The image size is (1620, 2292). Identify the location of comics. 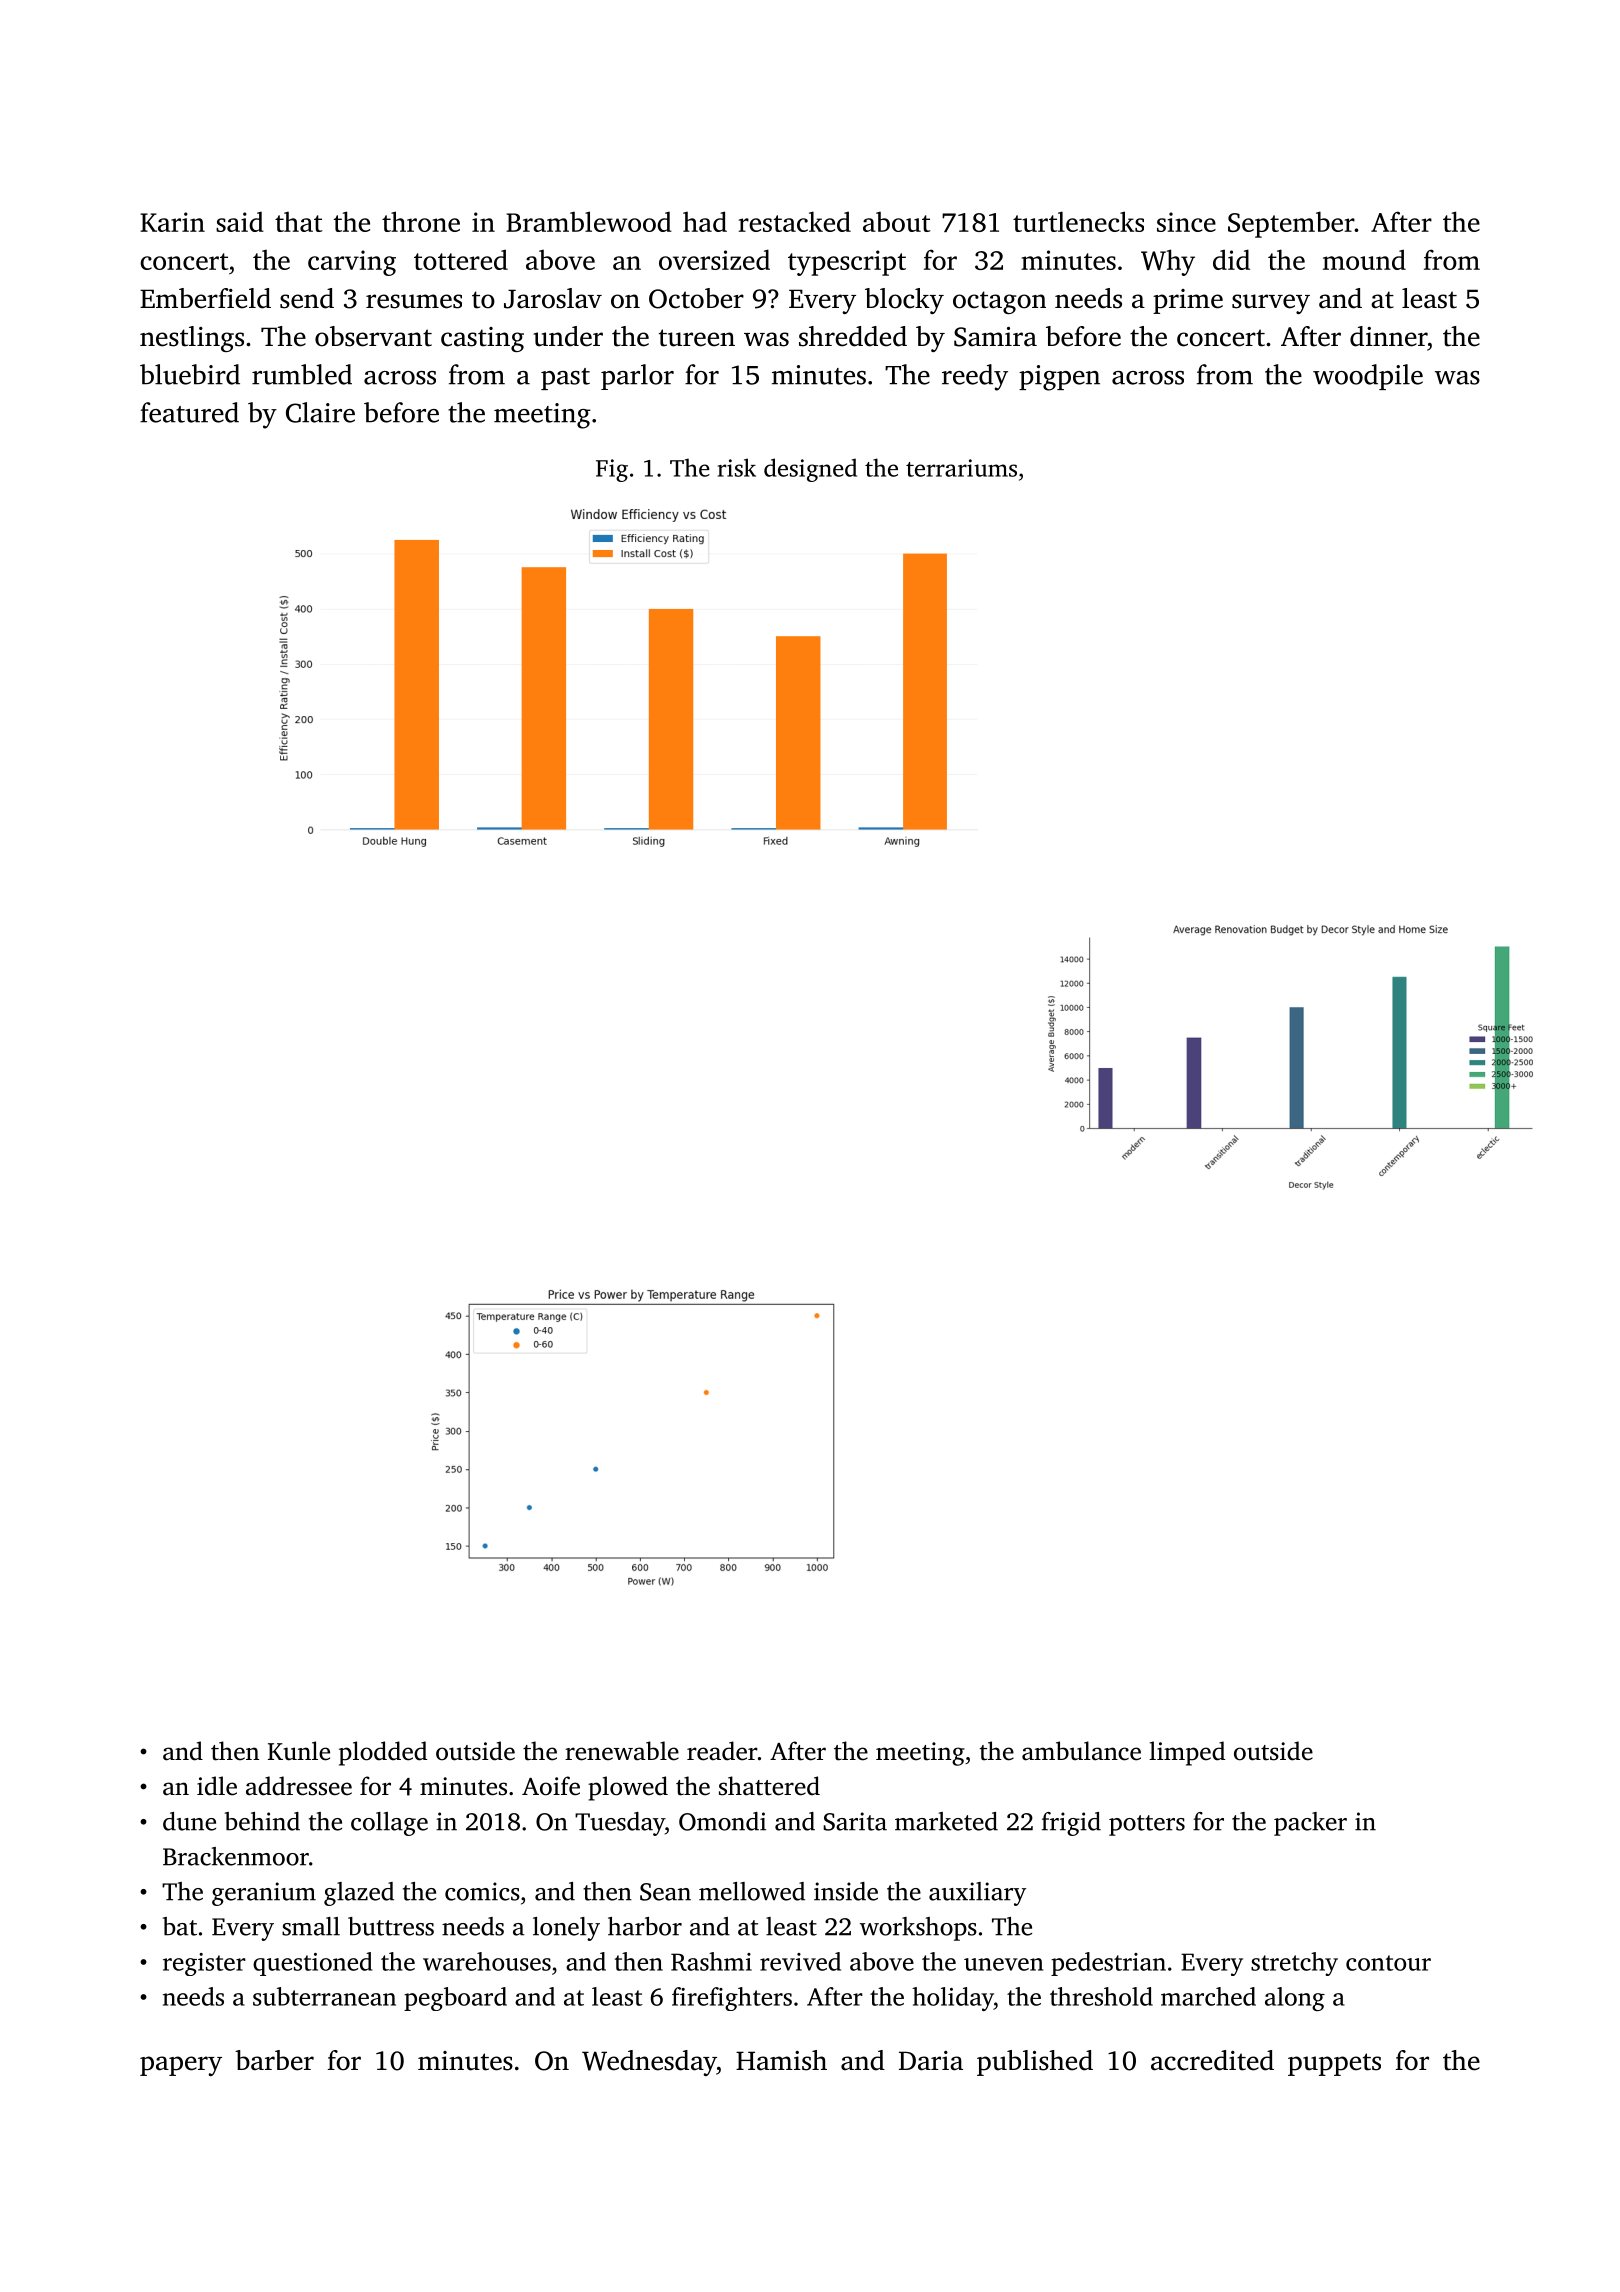
(482, 1891).
